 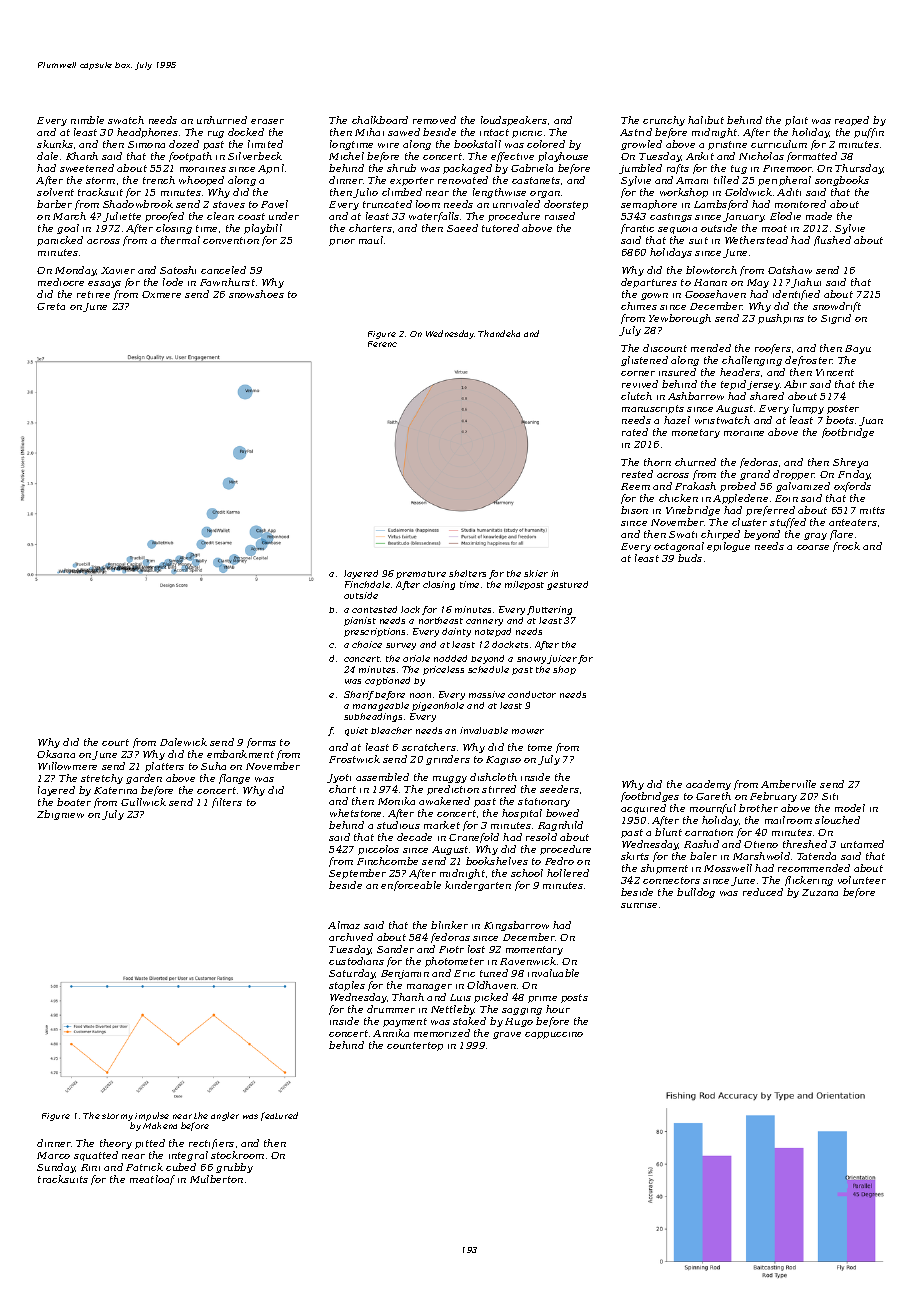 What do you see at coordinates (382, 344) in the screenshot?
I see `Ferenc` at bounding box center [382, 344].
